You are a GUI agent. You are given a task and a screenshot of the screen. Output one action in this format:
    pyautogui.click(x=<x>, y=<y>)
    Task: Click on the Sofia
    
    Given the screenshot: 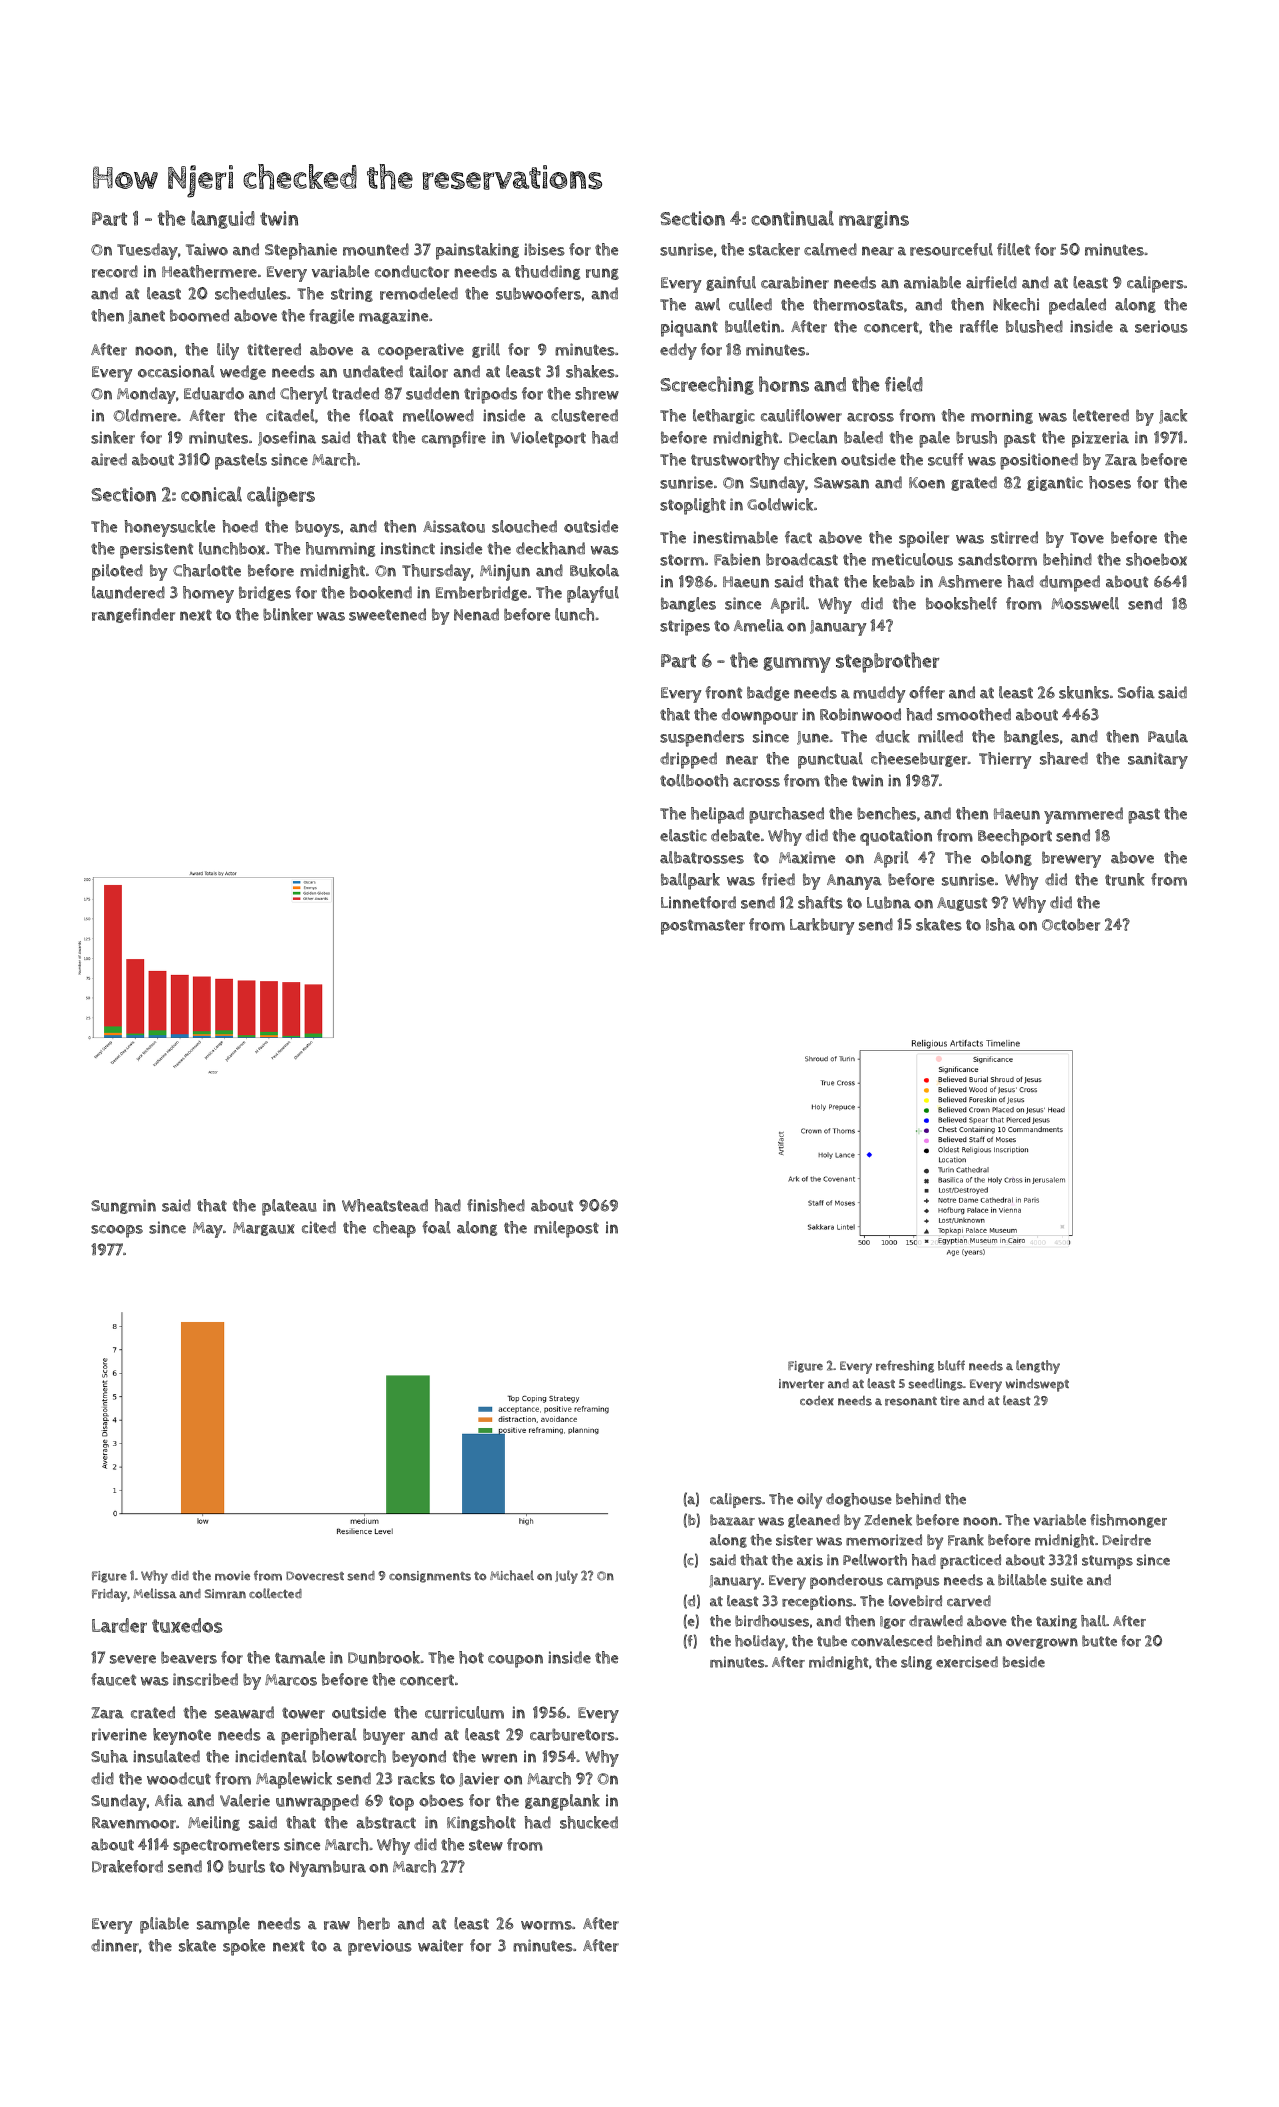 What is the action you would take?
    pyautogui.click(x=1136, y=692)
